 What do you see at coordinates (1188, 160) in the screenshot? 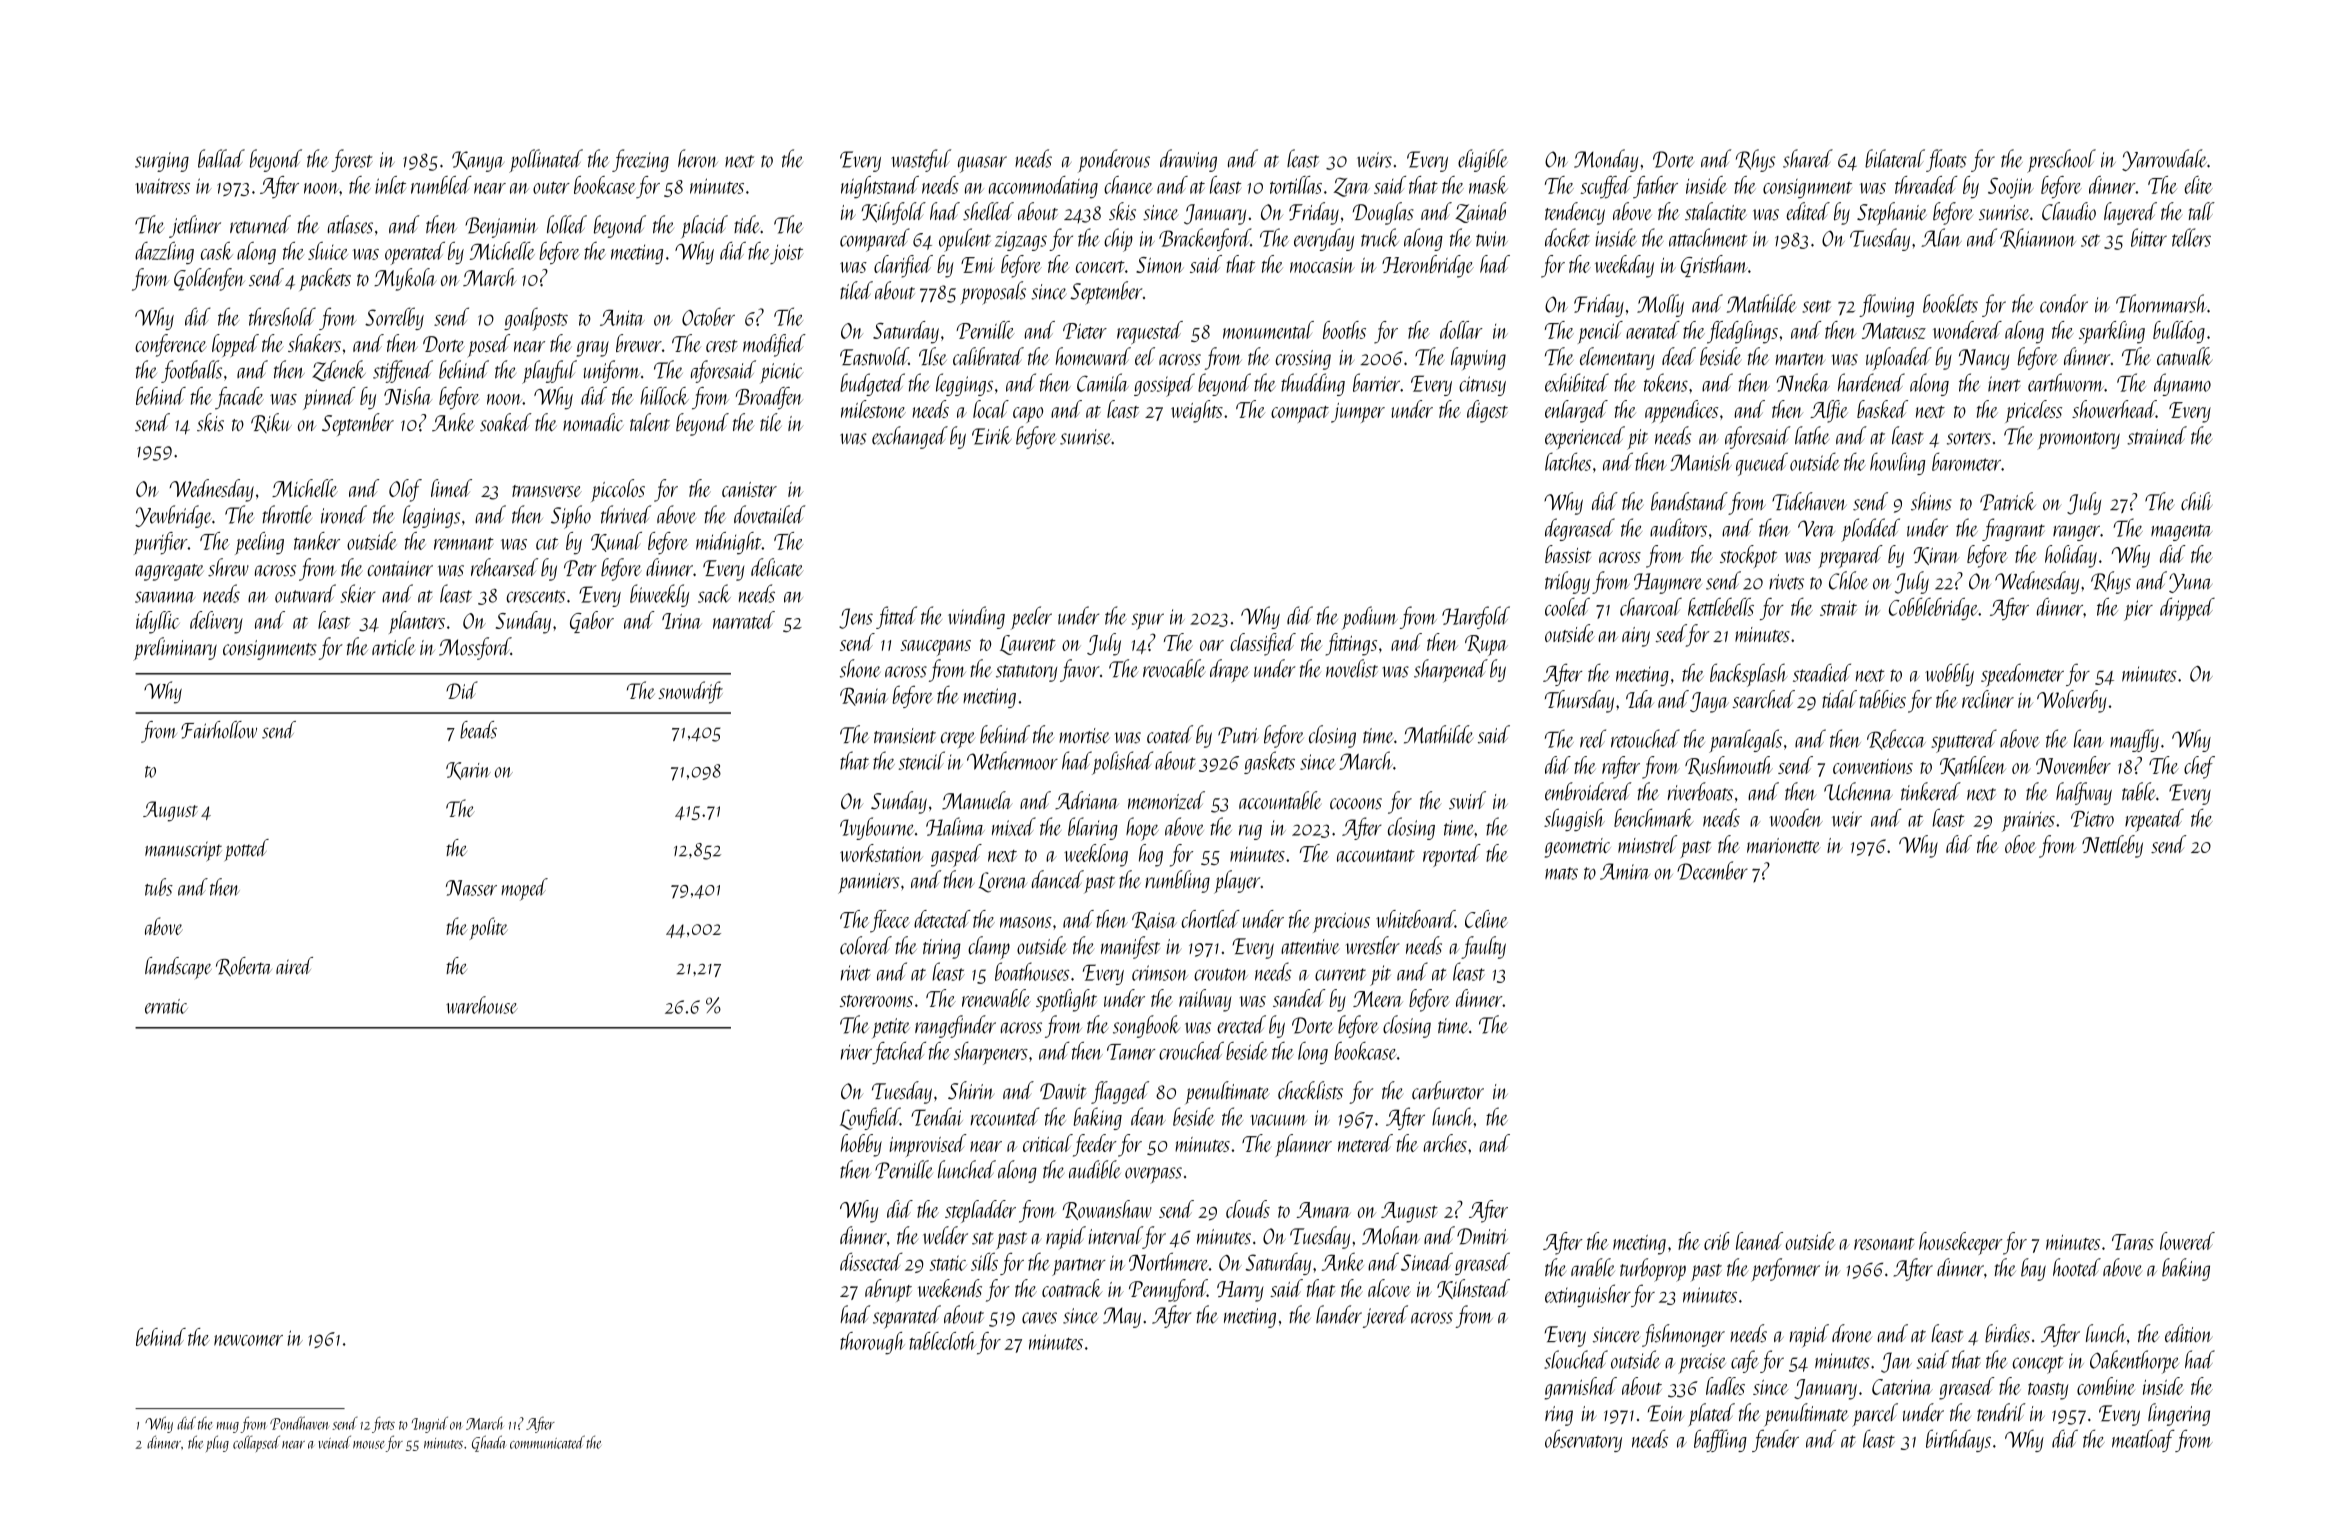
I see `drawing` at bounding box center [1188, 160].
